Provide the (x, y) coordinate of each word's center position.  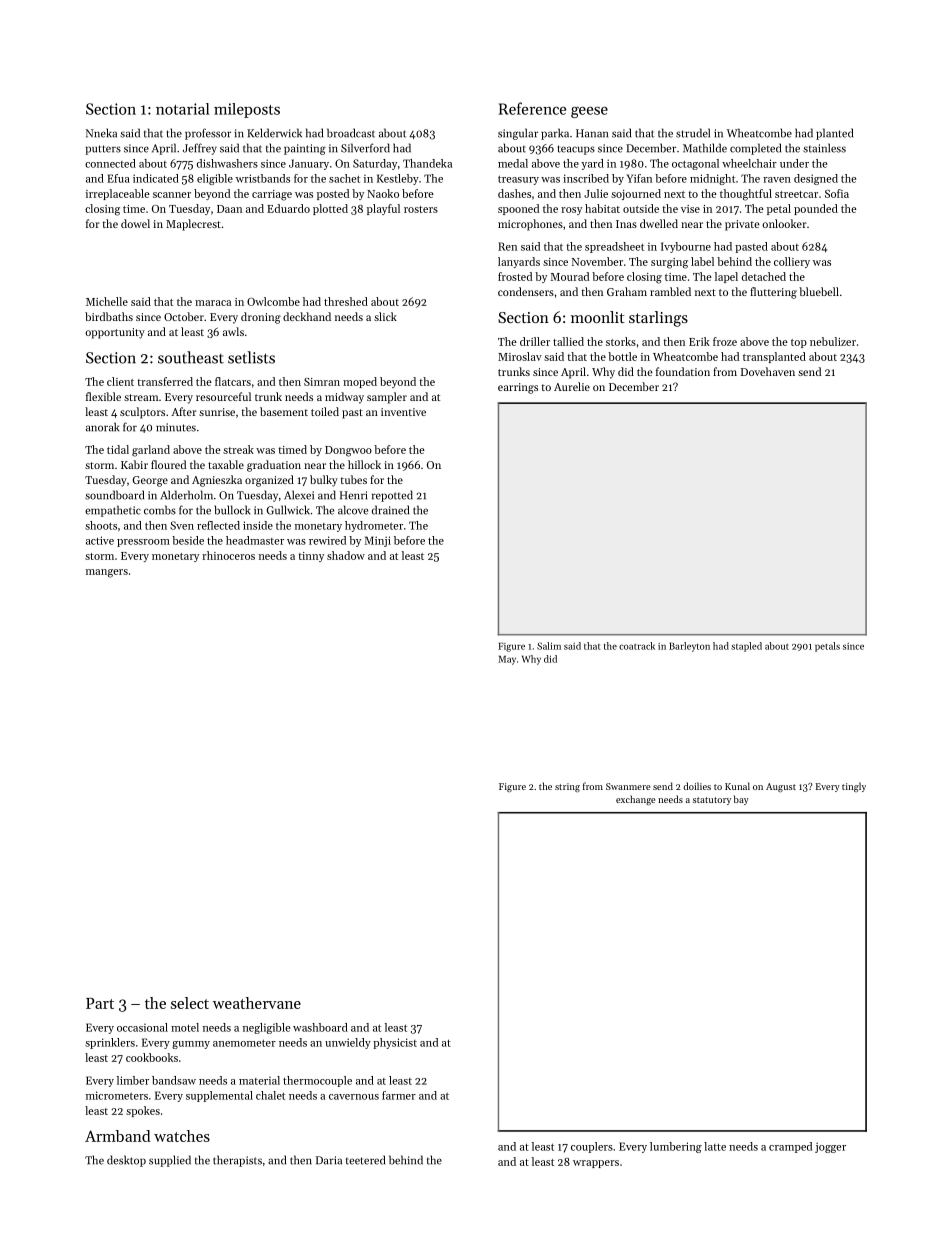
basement (284, 411)
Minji (378, 541)
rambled (670, 291)
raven (777, 180)
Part (100, 1003)
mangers (107, 573)
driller (535, 341)
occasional (142, 1027)
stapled (746, 647)
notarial (182, 109)
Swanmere (628, 786)
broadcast (351, 133)
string (567, 787)
